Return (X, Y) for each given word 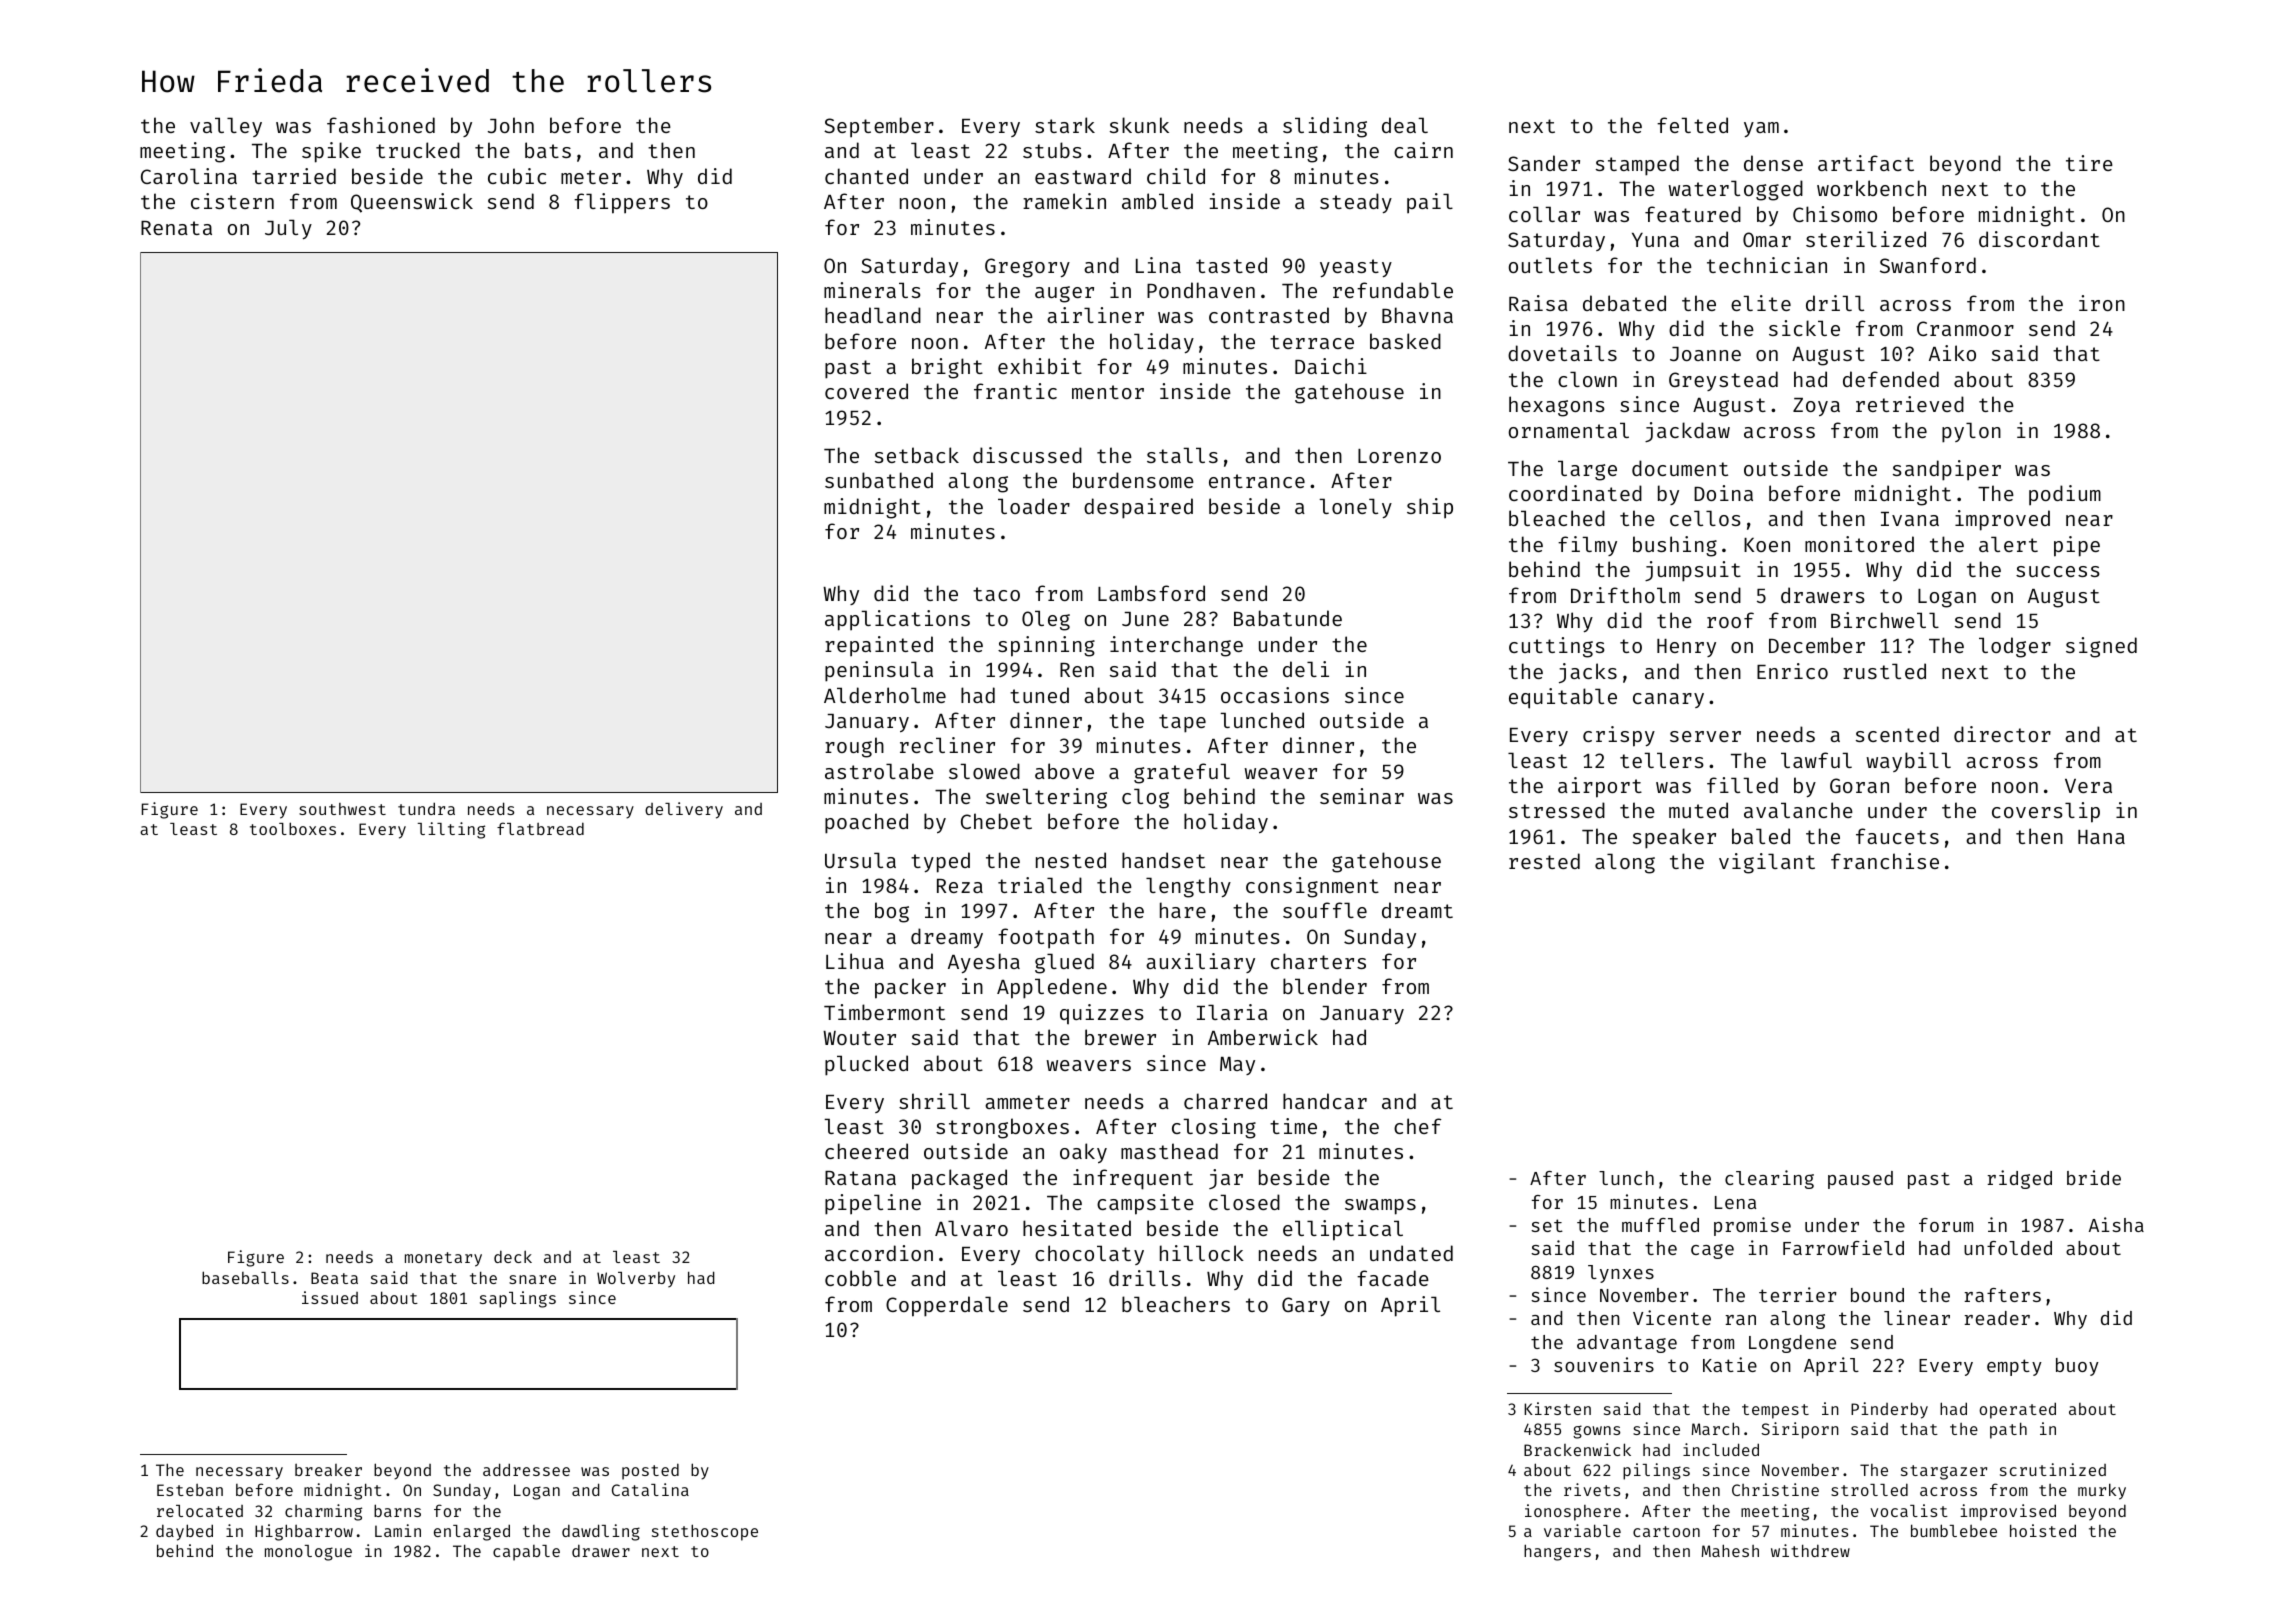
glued (1064, 963)
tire (2089, 163)
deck (513, 1256)
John (511, 125)
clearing (1769, 1179)
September (879, 127)
